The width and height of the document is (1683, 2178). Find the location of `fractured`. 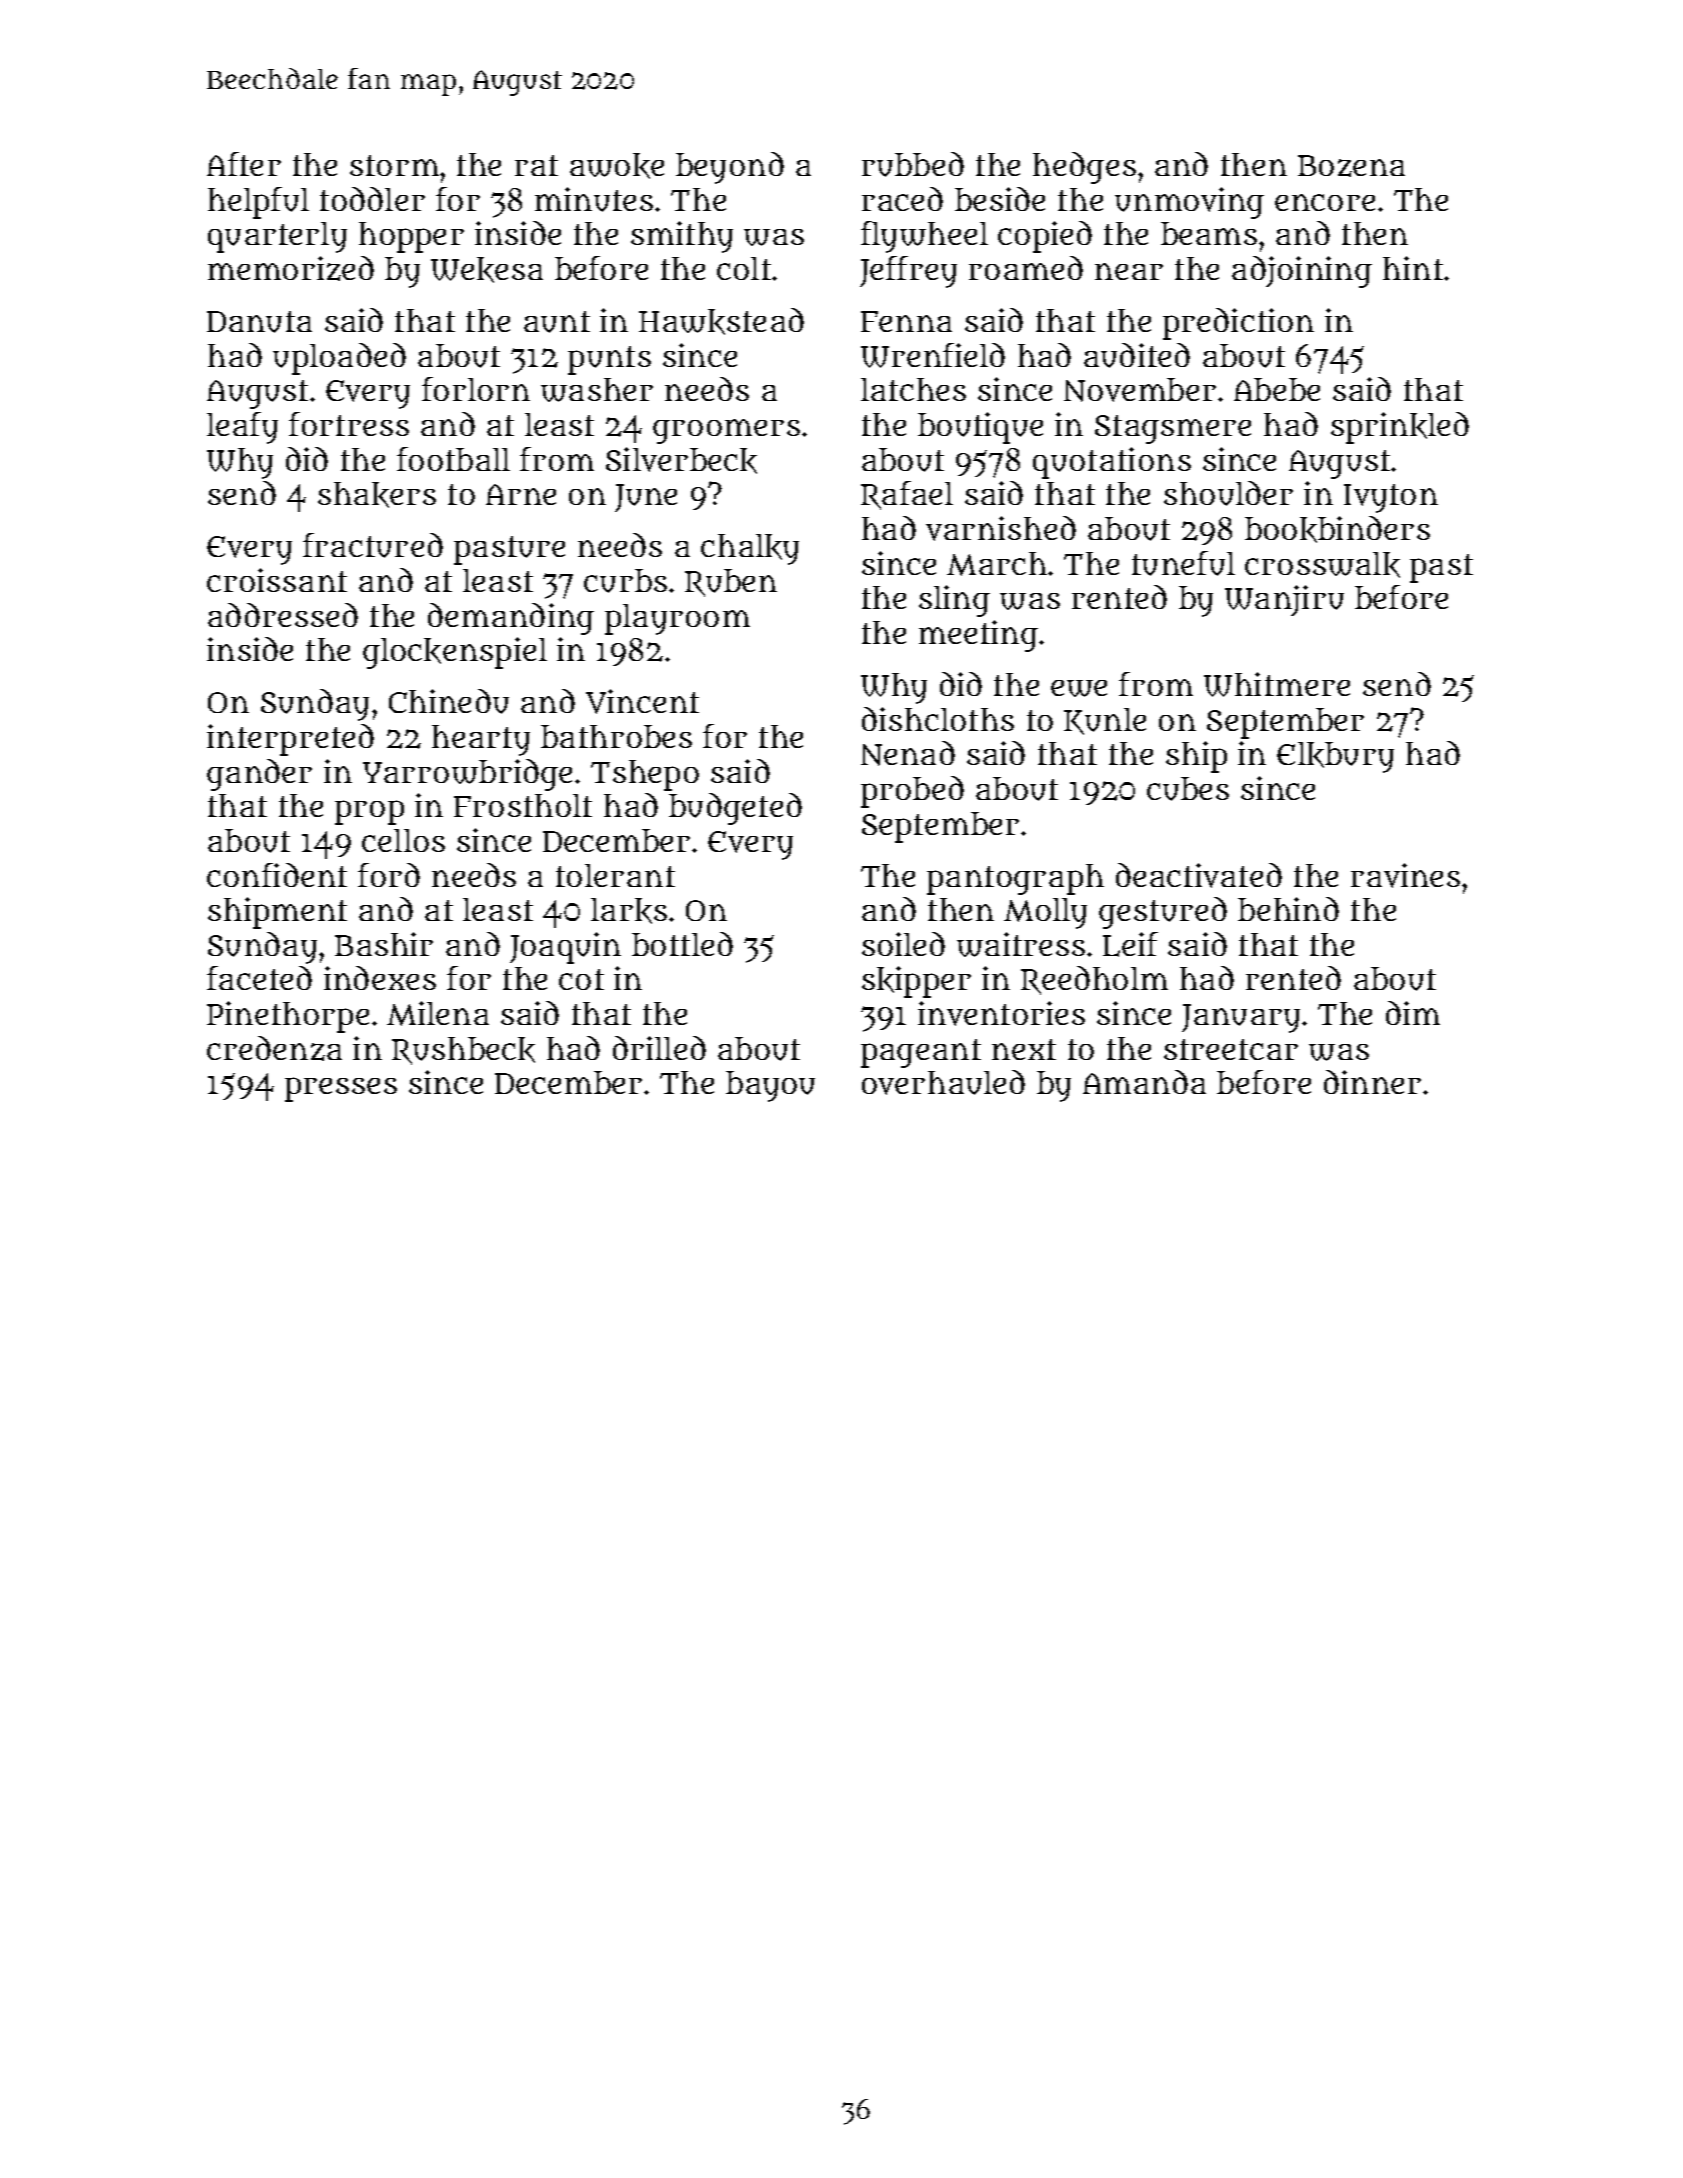

fractured is located at coordinates (373, 545).
